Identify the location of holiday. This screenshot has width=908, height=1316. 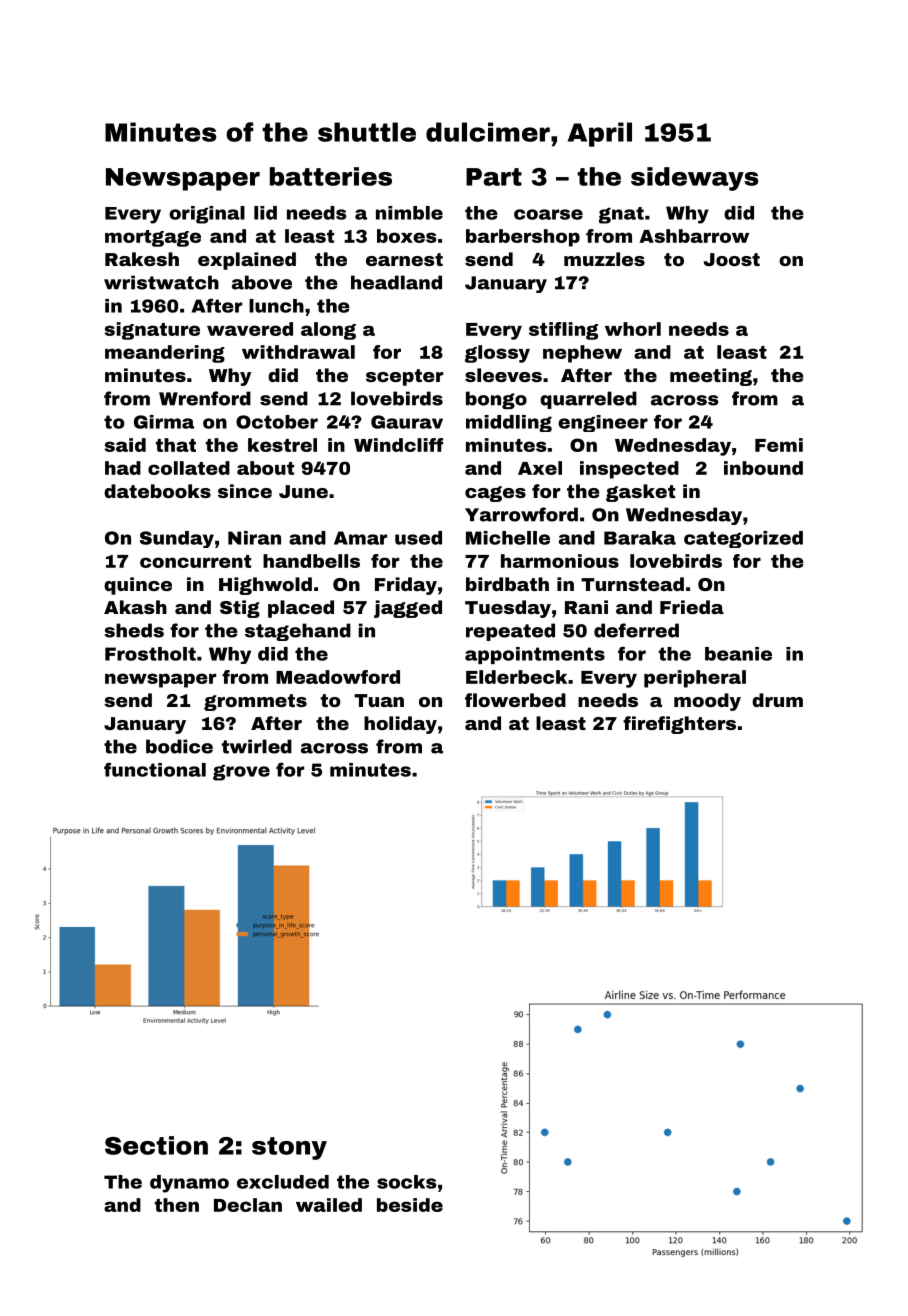
(400, 725).
